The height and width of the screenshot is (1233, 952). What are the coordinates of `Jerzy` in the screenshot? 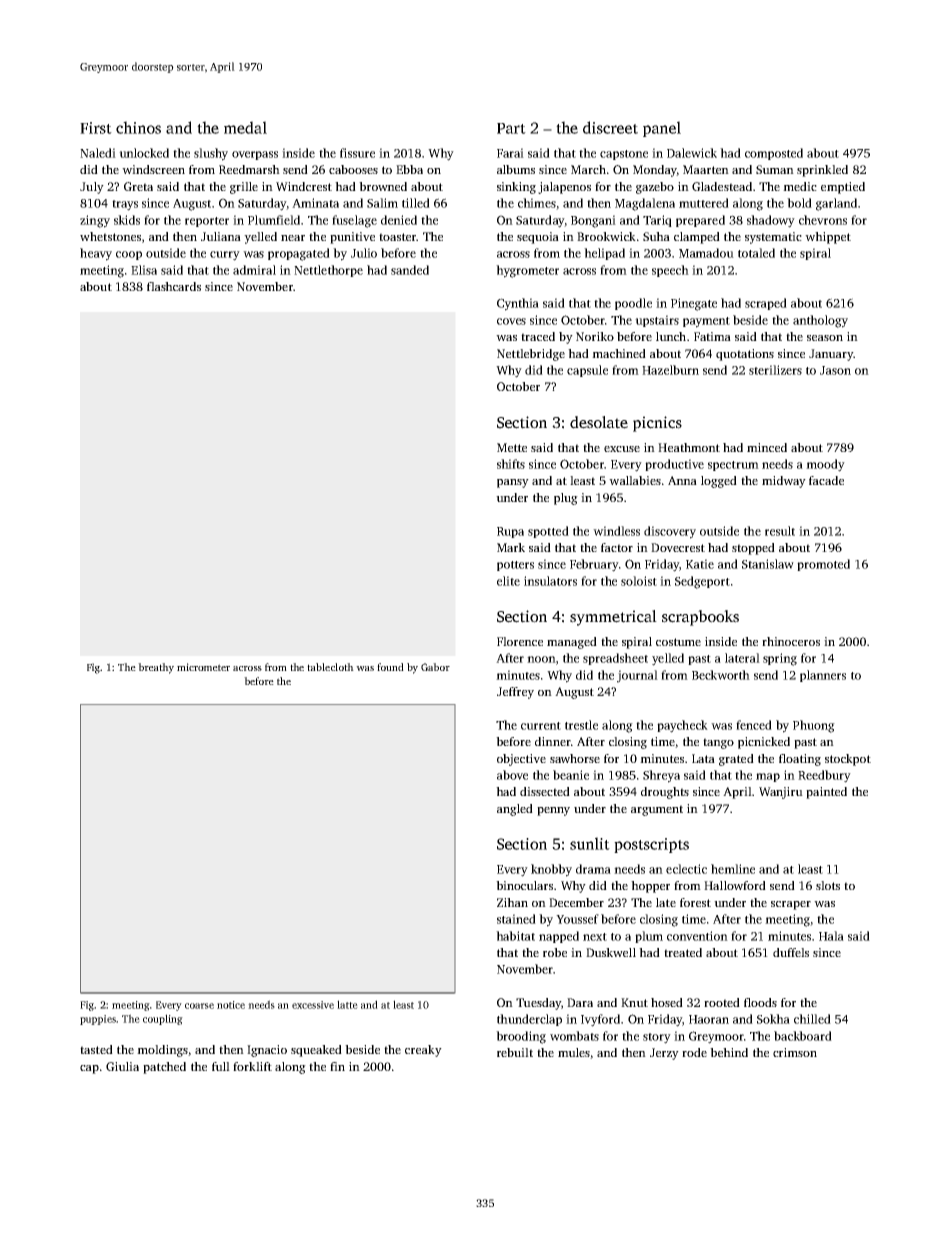 It's located at (664, 1054).
